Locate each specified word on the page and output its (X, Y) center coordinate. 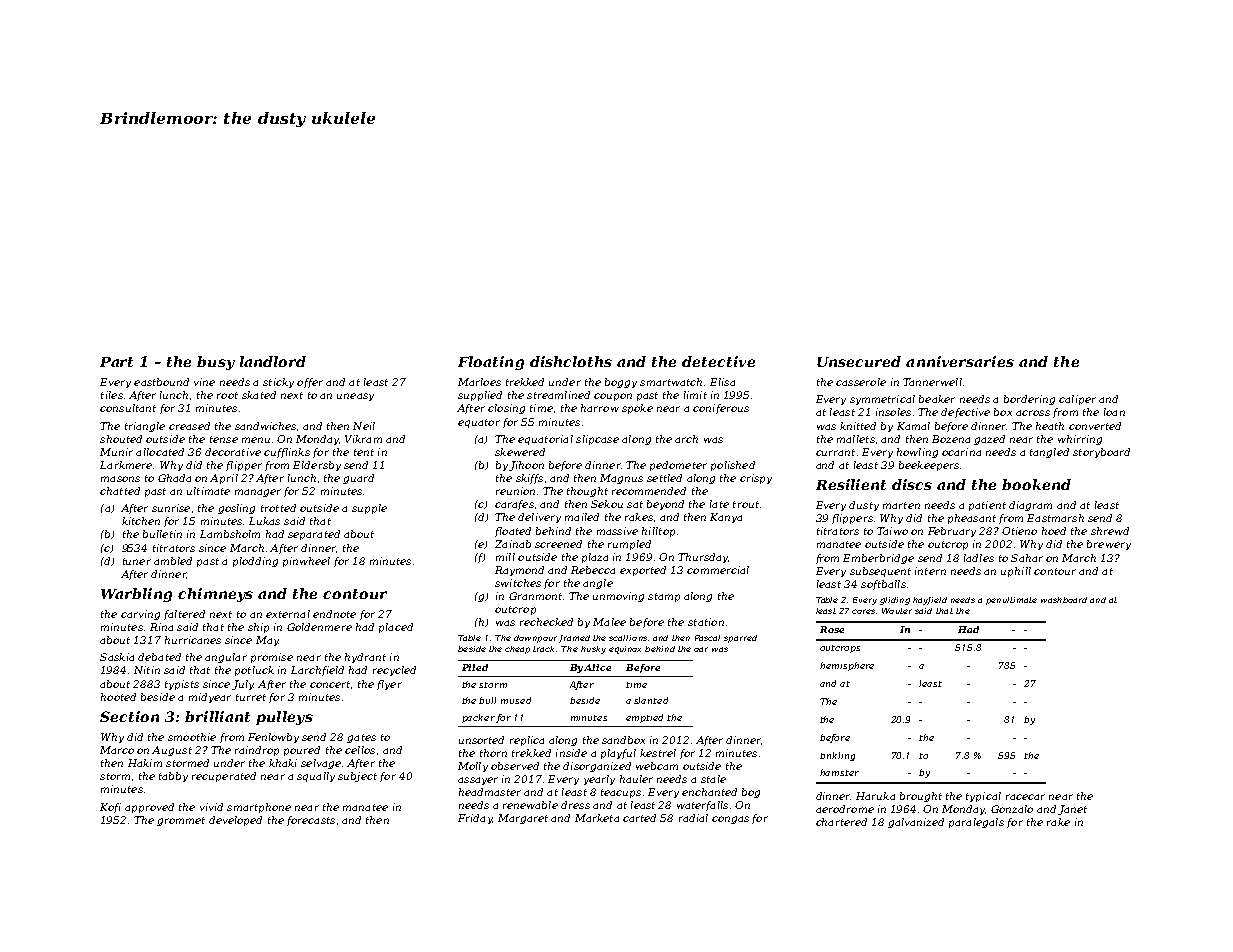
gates (361, 738)
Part (116, 362)
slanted (651, 700)
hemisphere (847, 666)
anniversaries (960, 361)
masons (120, 479)
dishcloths (571, 361)
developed (235, 821)
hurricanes (193, 640)
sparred (740, 639)
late (719, 504)
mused (516, 700)
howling (917, 453)
